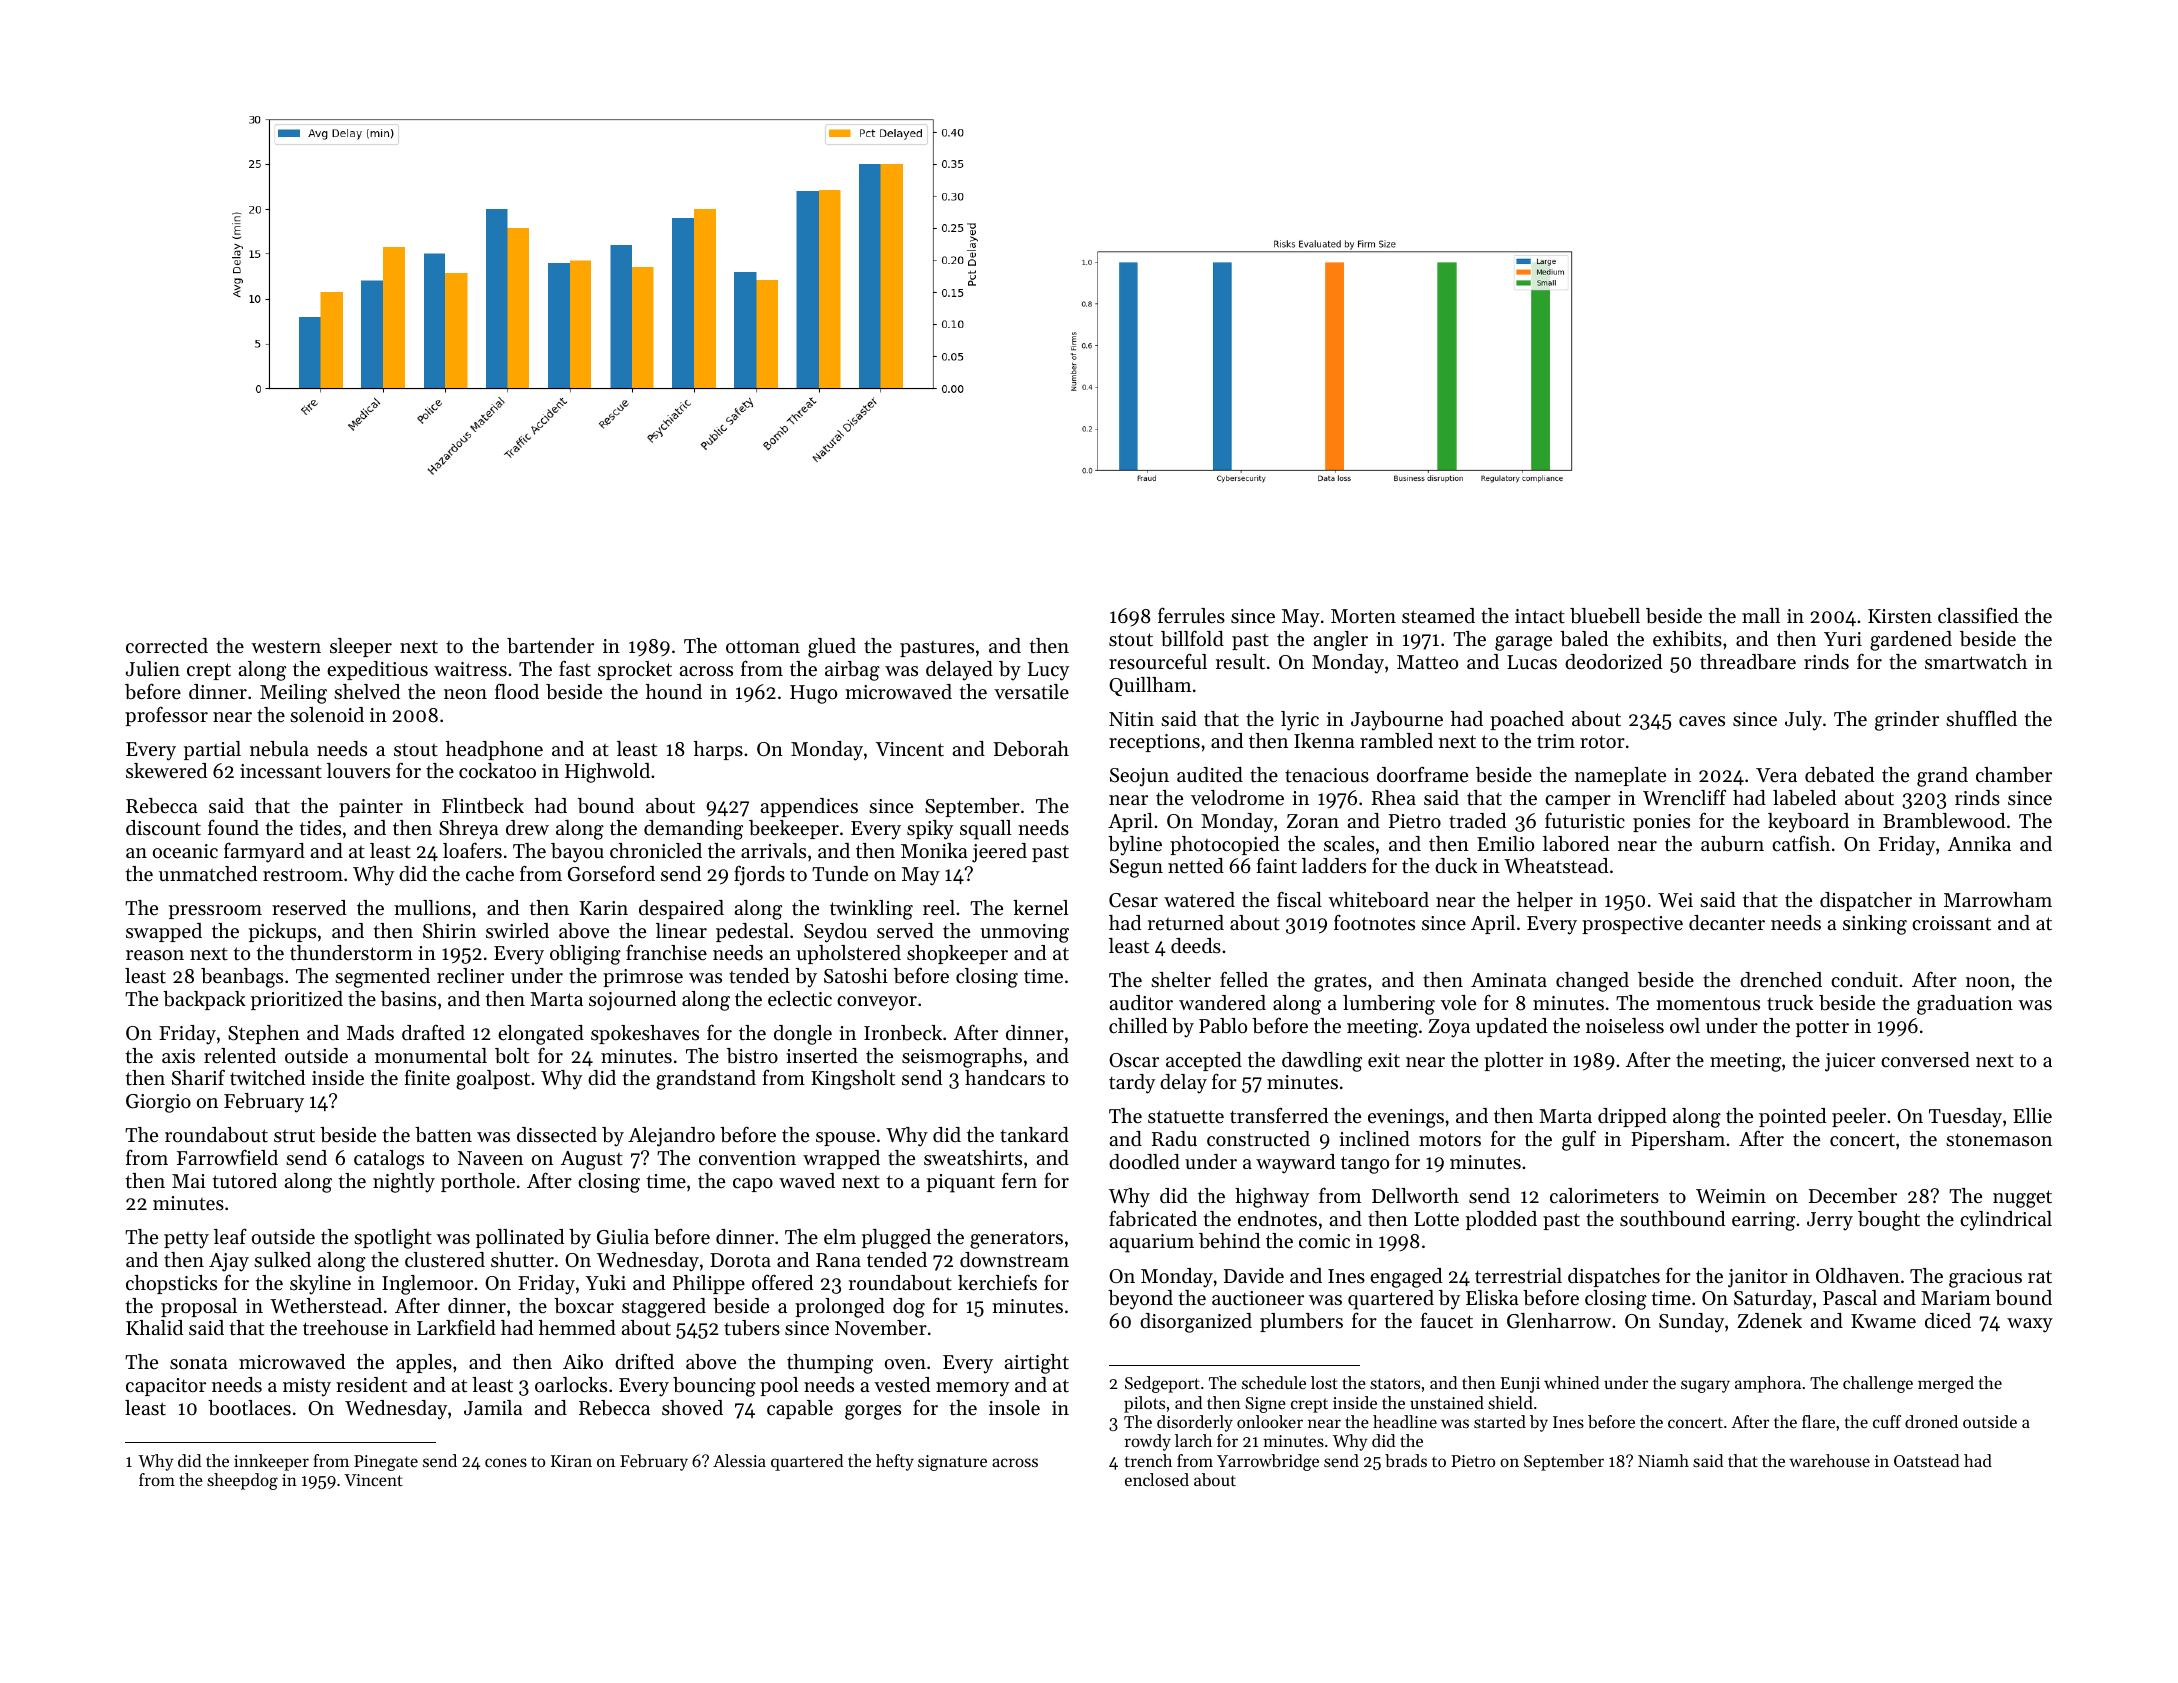  What do you see at coordinates (1223, 1026) in the screenshot?
I see `Pablo` at bounding box center [1223, 1026].
